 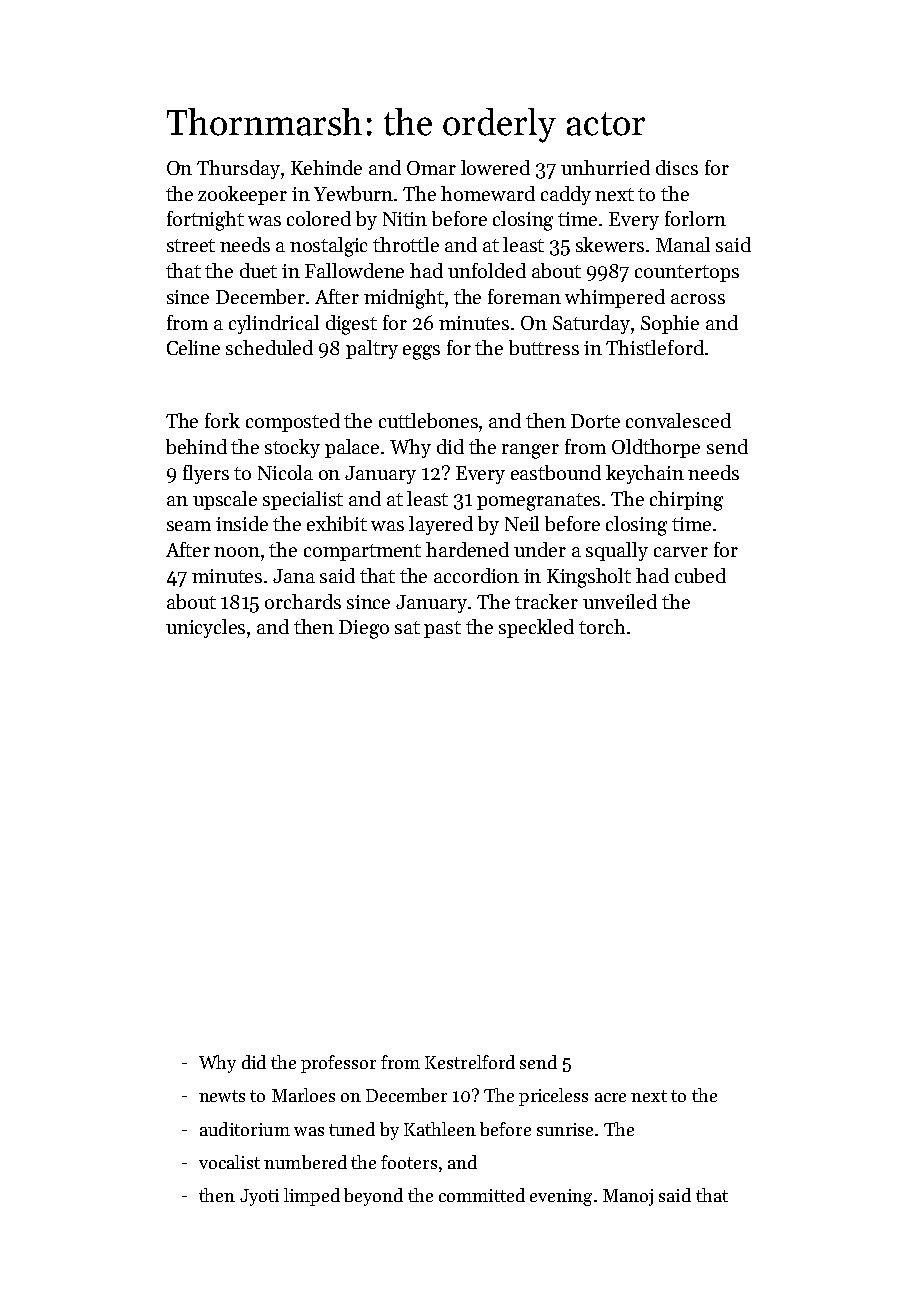 What do you see at coordinates (238, 169) in the screenshot?
I see `Thursday` at bounding box center [238, 169].
